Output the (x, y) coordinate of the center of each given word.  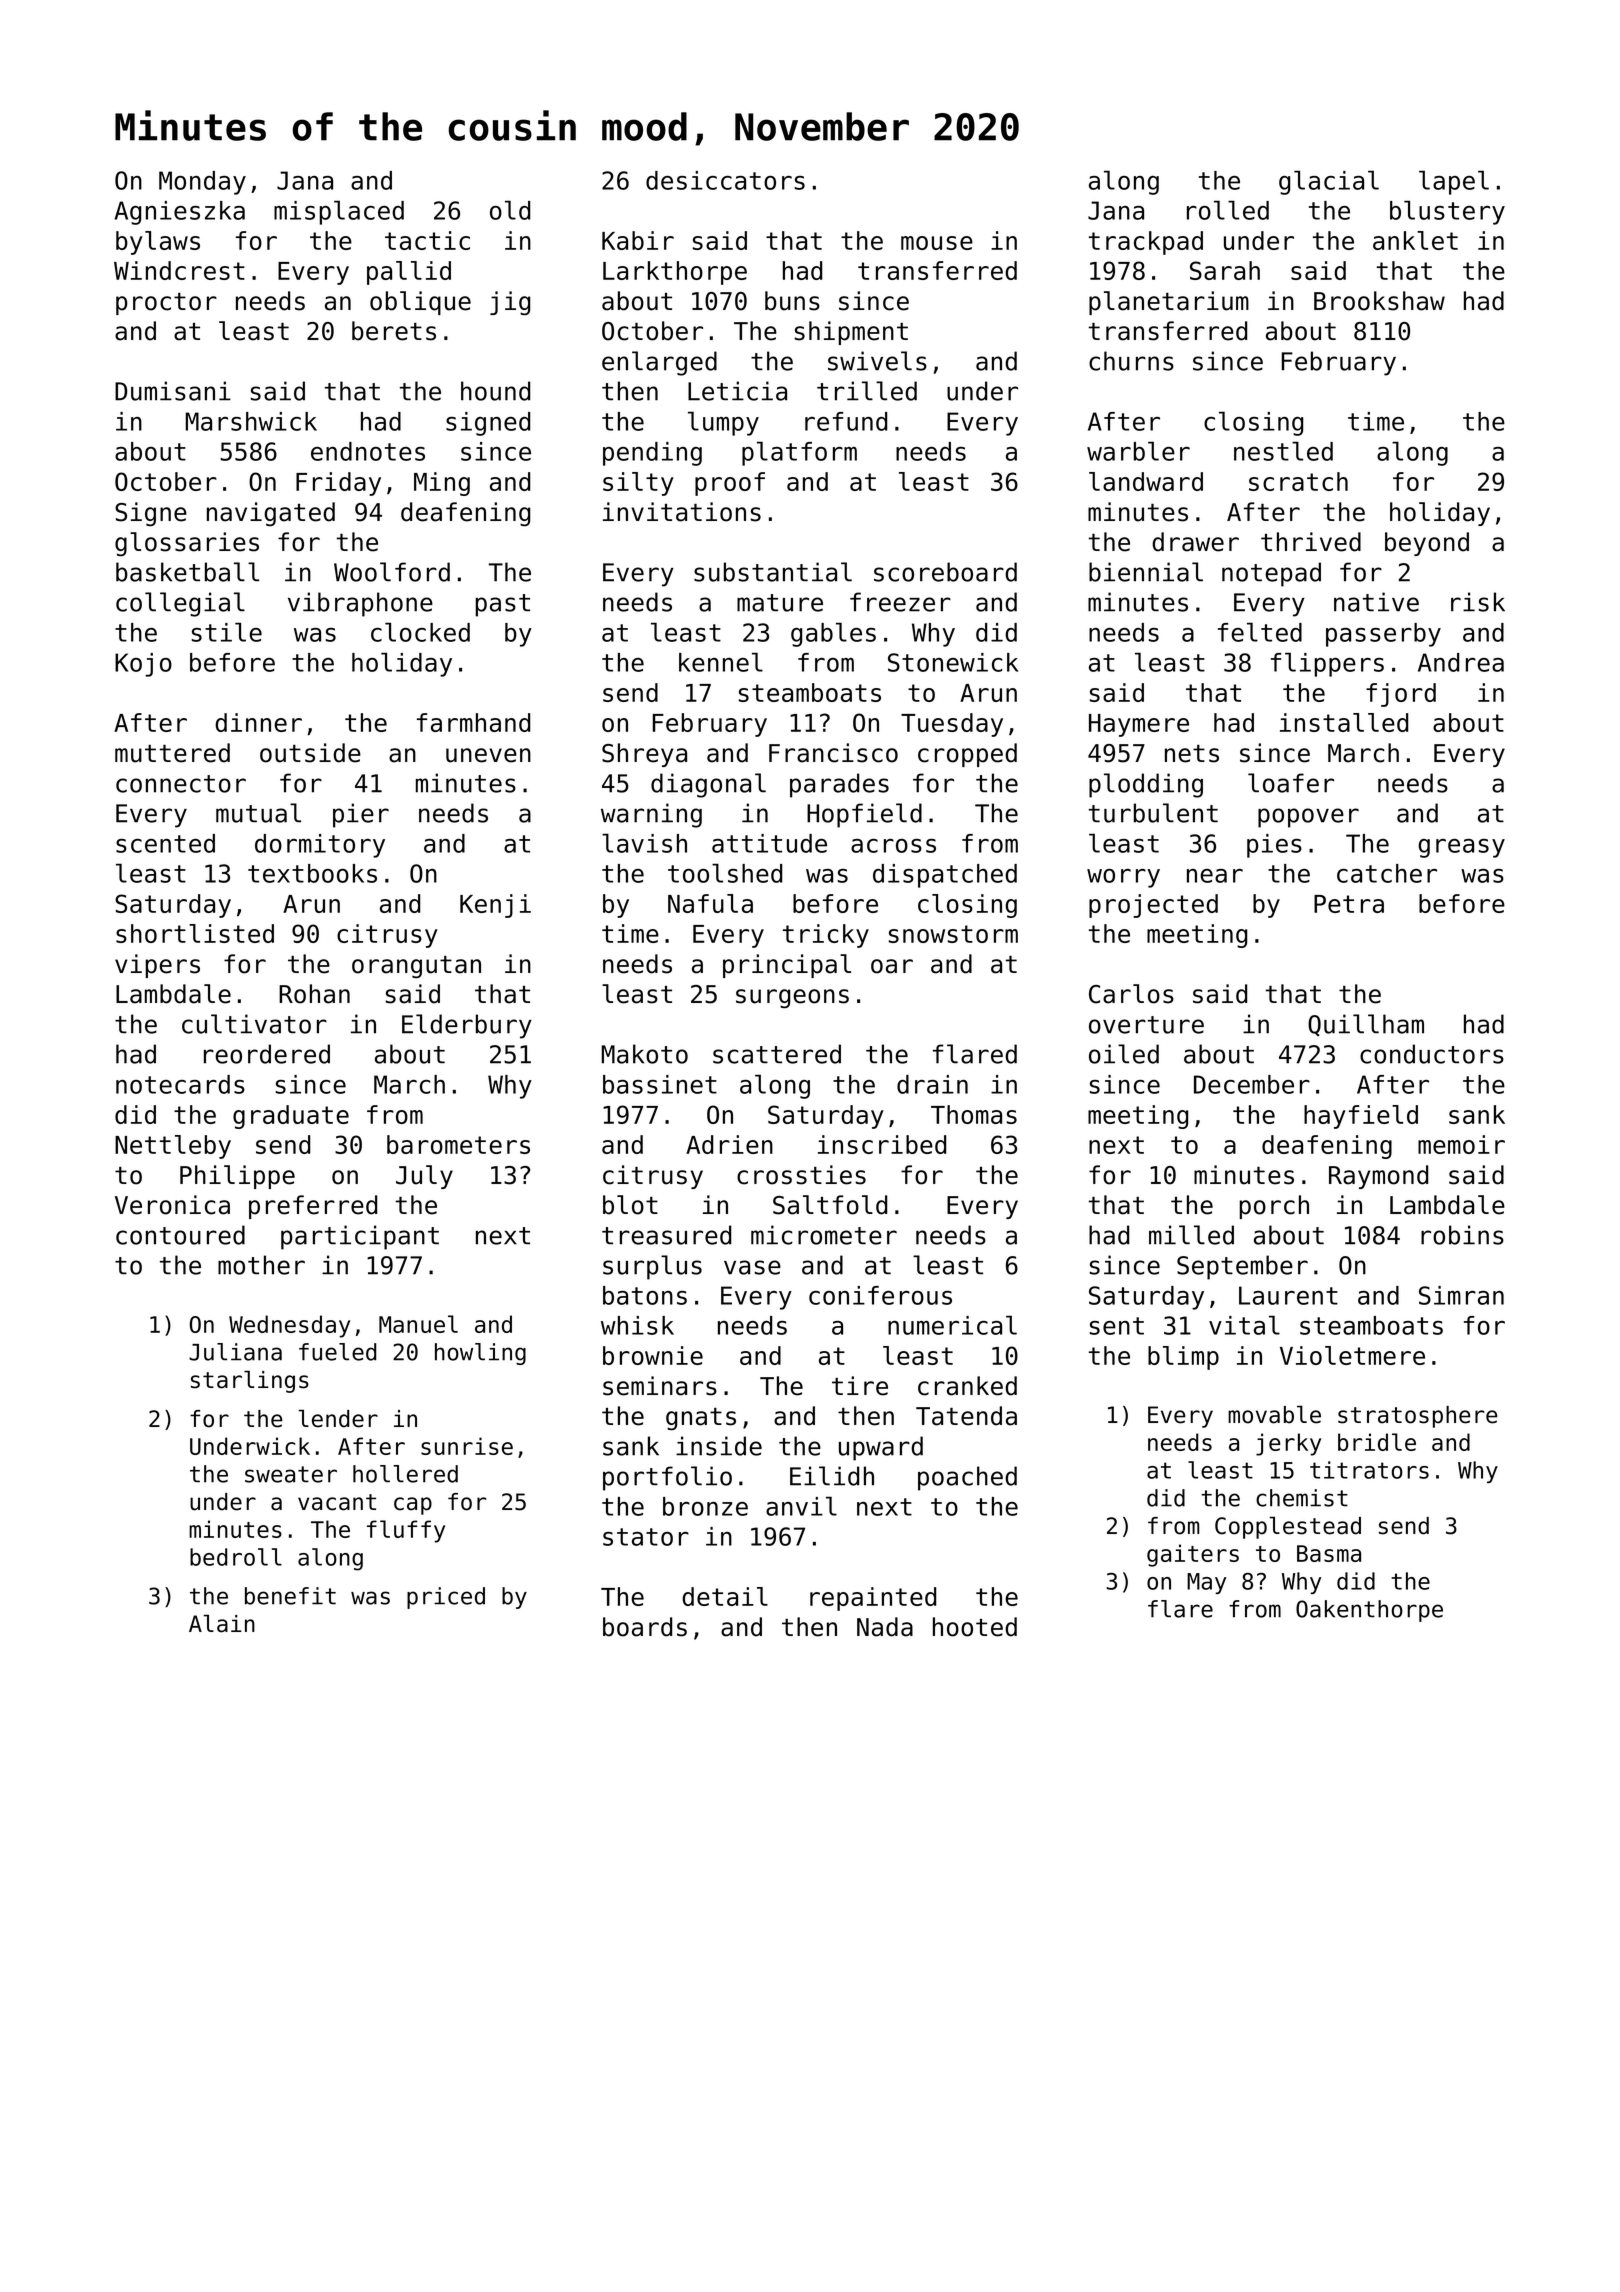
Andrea (1461, 662)
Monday (202, 183)
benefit (290, 1596)
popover (1308, 818)
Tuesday (952, 725)
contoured (180, 1235)
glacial (1329, 182)
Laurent (1288, 1295)
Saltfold (830, 1205)
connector (181, 784)
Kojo (143, 665)
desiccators (725, 180)
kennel (721, 662)
